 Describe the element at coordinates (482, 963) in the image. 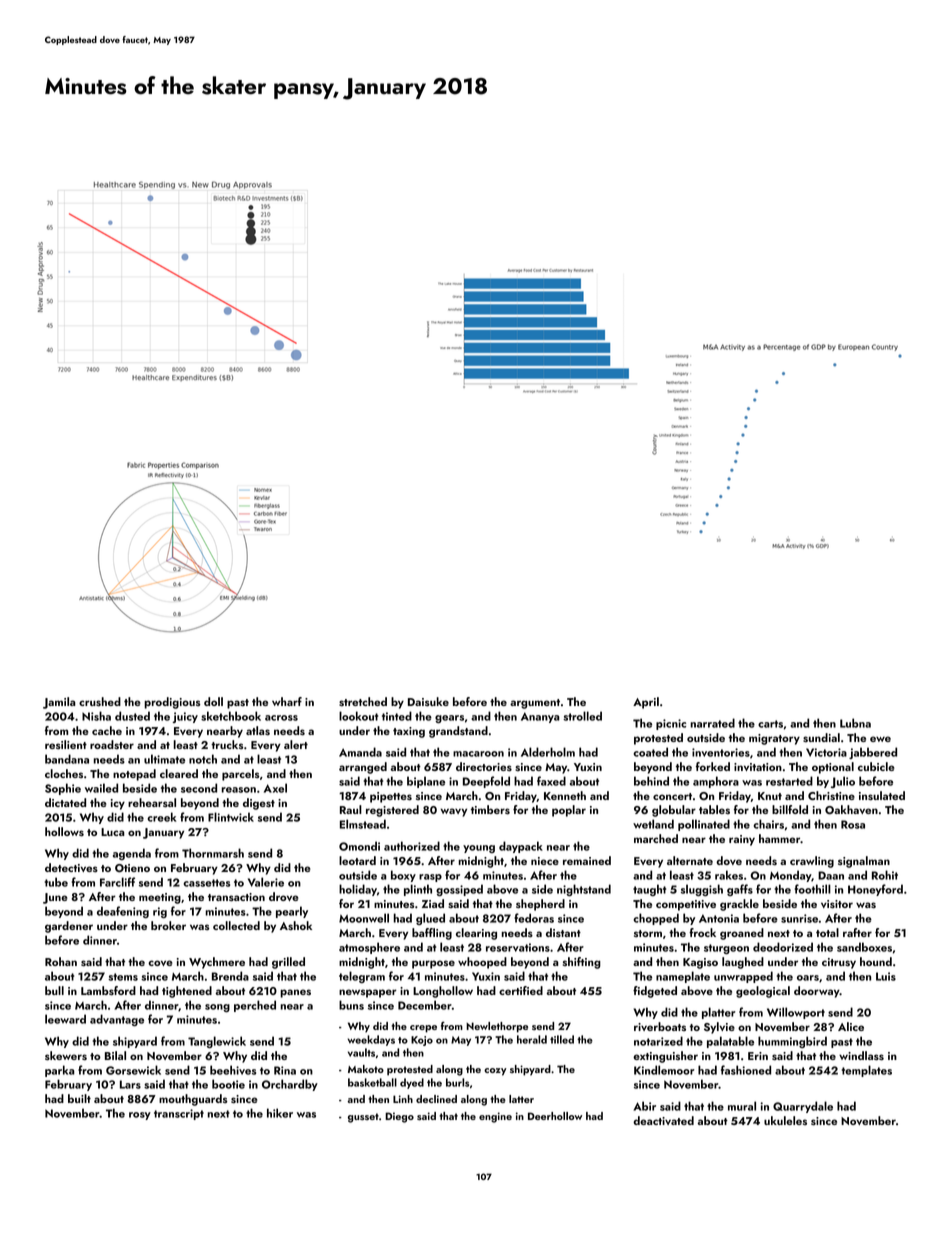

I see `whooped` at that location.
